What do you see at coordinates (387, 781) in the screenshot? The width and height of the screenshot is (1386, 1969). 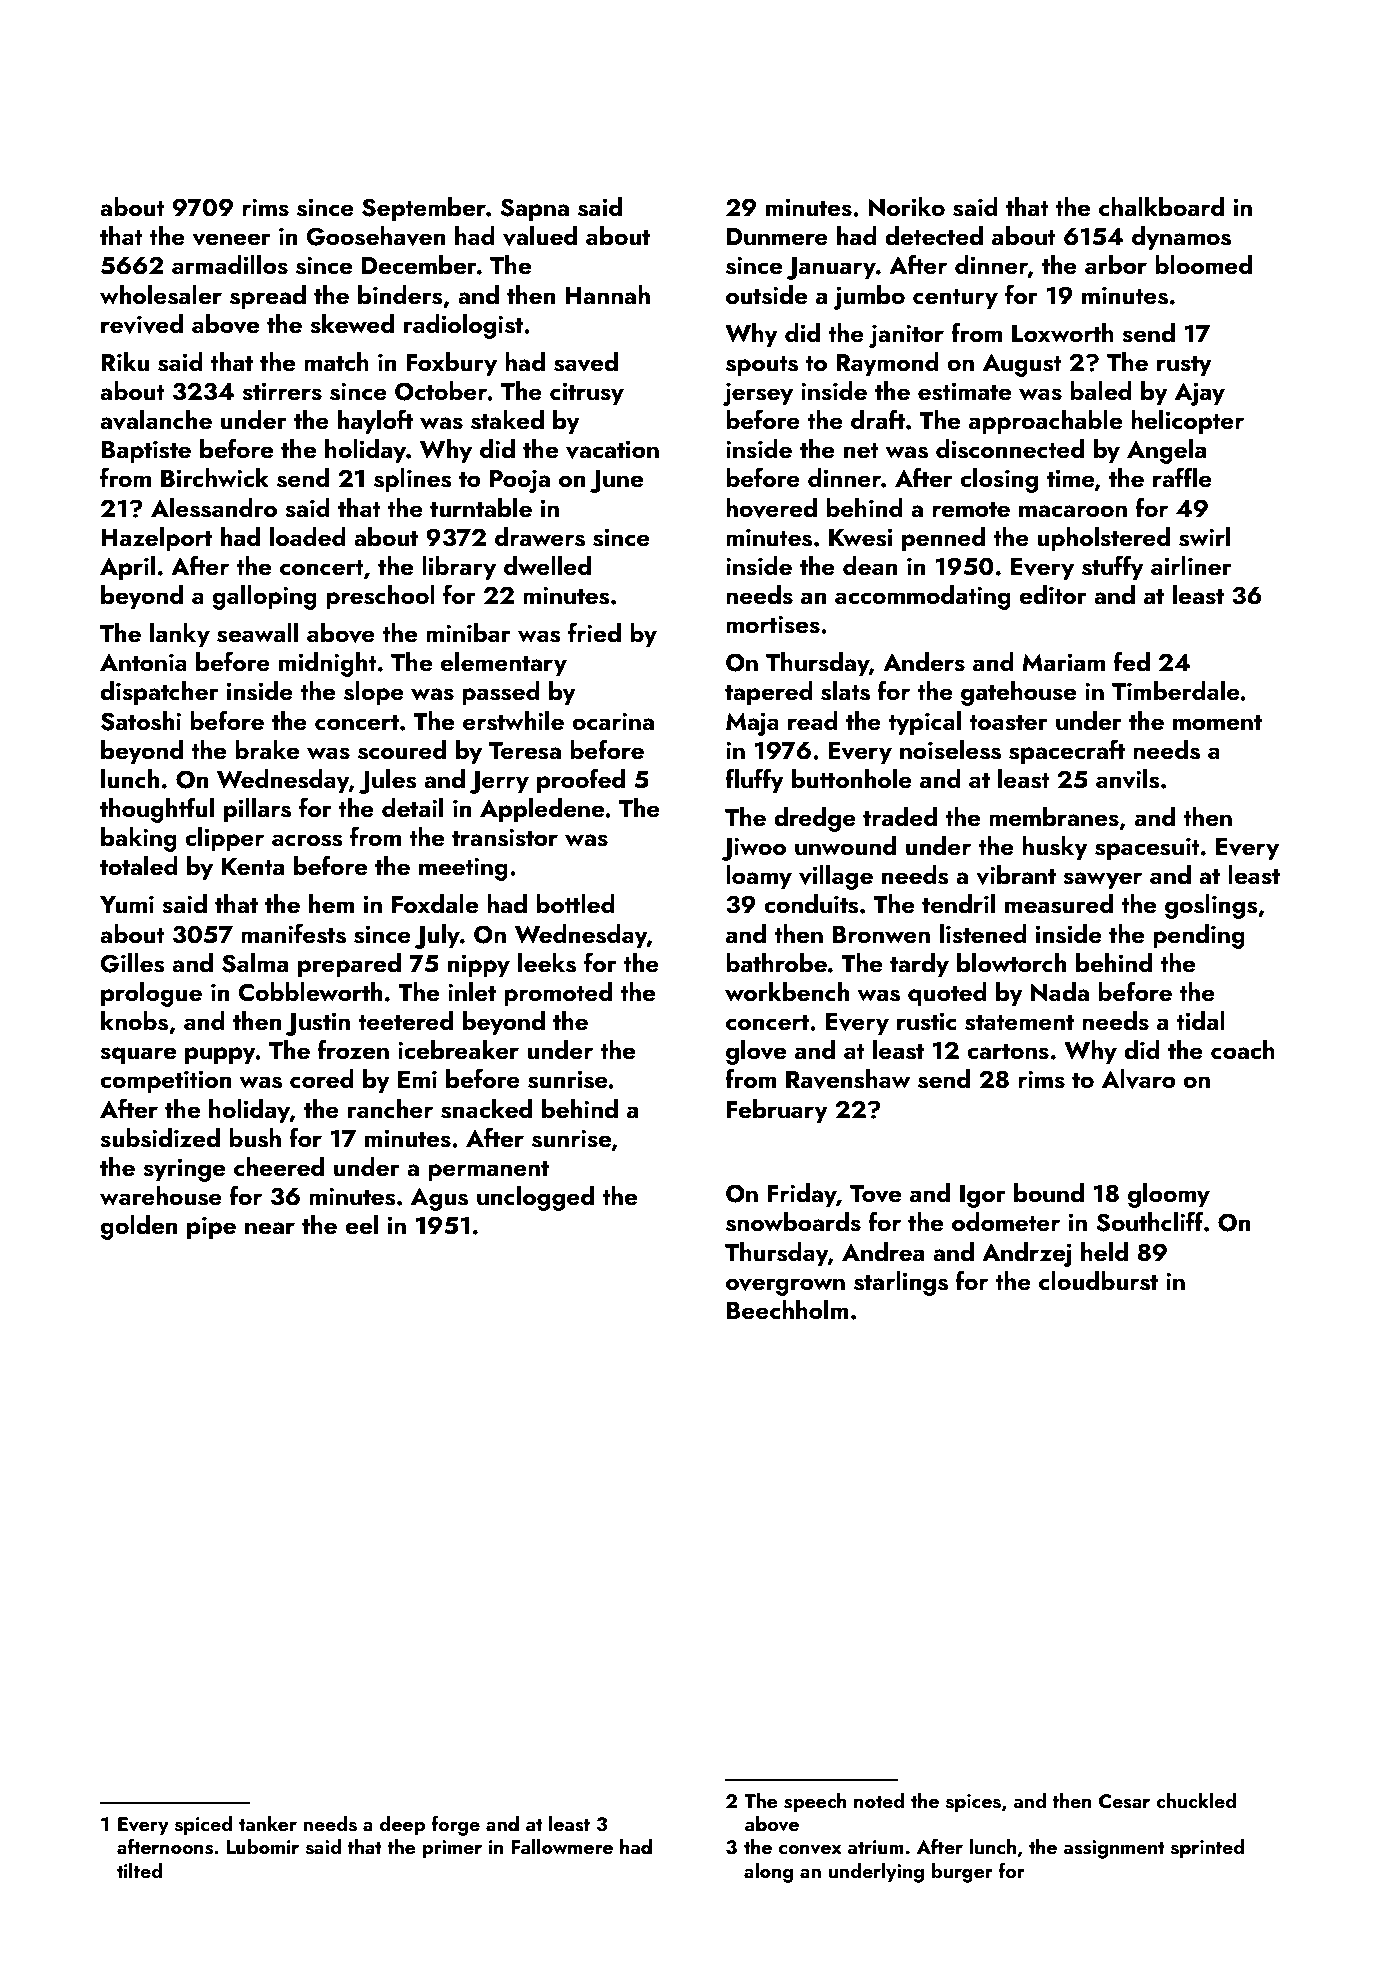 I see `Jules` at bounding box center [387, 781].
